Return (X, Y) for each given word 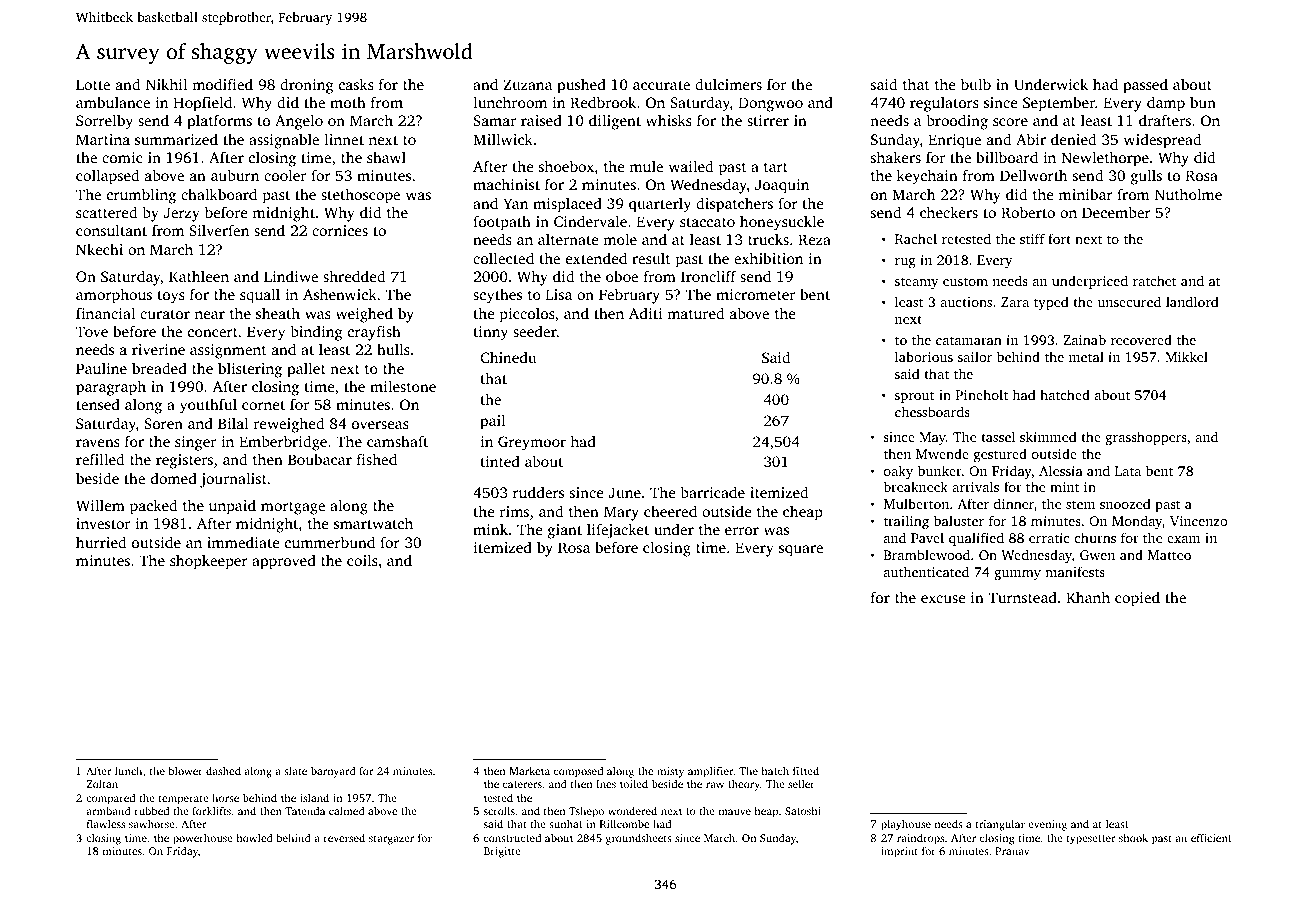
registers (184, 461)
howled (254, 837)
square (801, 551)
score (1010, 122)
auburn (235, 175)
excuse (943, 599)
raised (541, 120)
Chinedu (508, 357)
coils (362, 560)
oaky (898, 472)
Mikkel (1186, 356)
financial (105, 313)
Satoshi (803, 811)
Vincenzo (1199, 521)
